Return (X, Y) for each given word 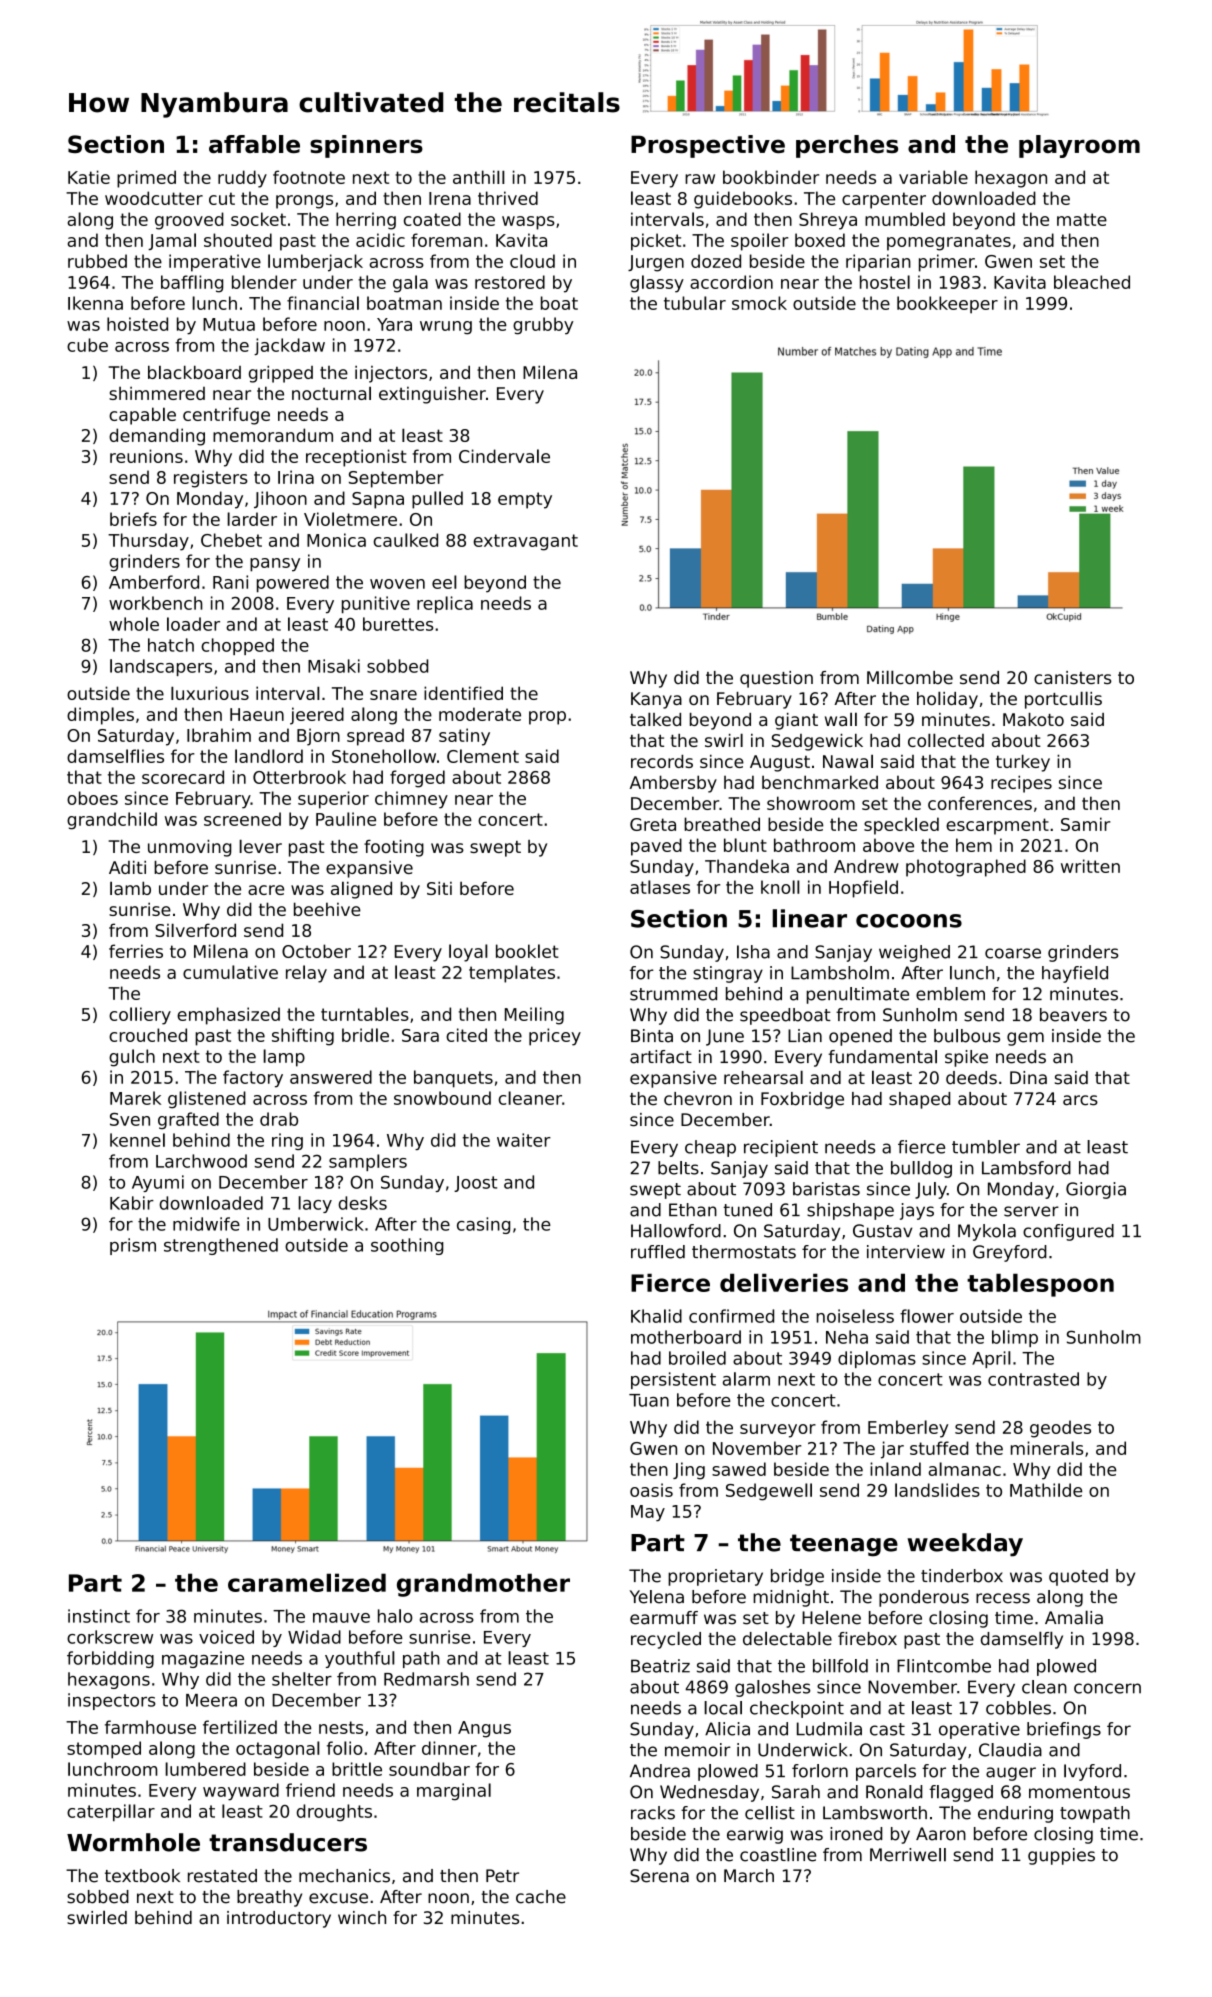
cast (887, 1729)
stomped (104, 1750)
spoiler (759, 242)
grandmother (483, 1585)
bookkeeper (947, 305)
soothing (407, 1246)
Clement (483, 756)
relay (306, 974)
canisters (1073, 677)
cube (87, 345)
